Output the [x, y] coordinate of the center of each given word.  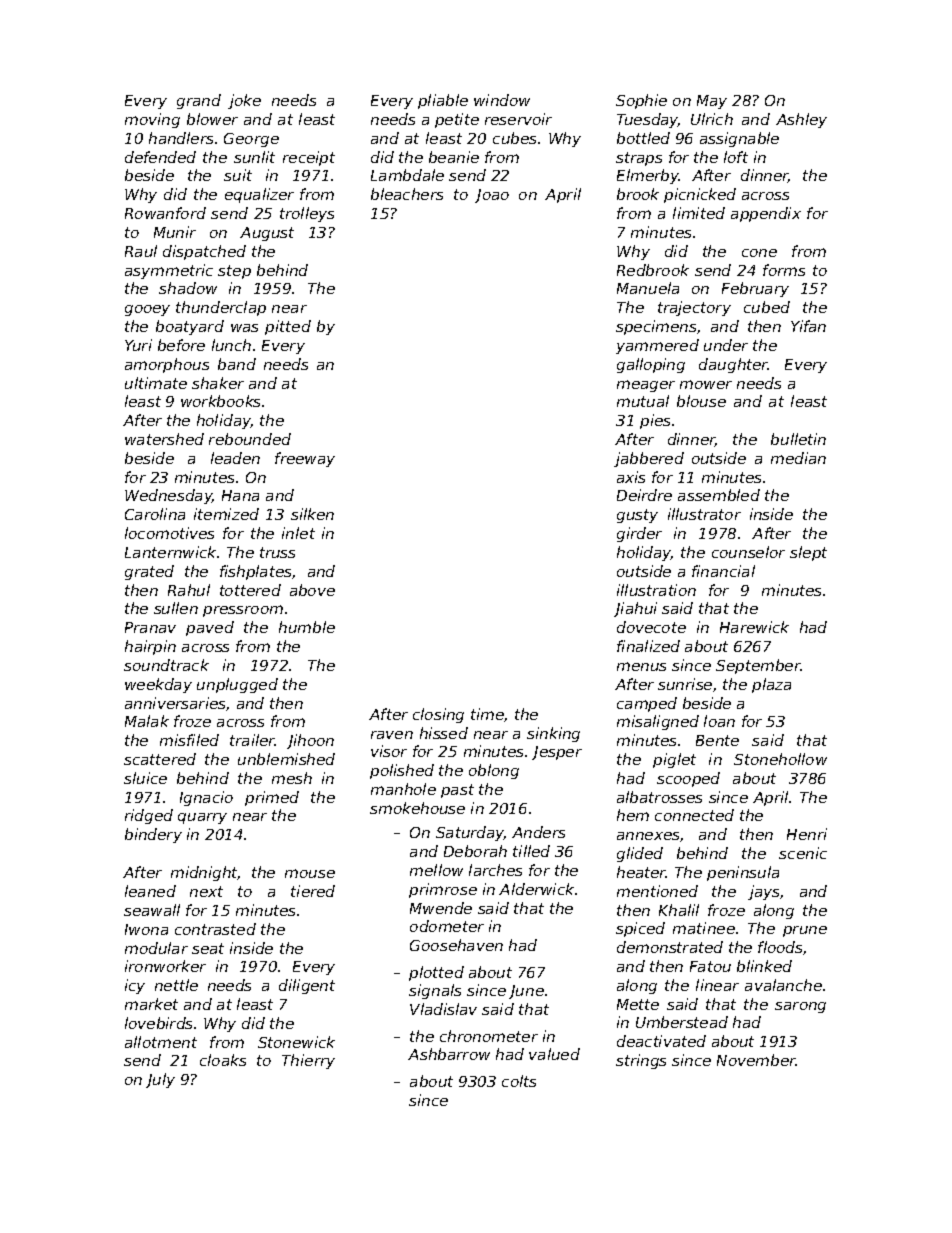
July [160, 1080]
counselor [748, 552]
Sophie [641, 101]
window [502, 100]
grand [199, 101]
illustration [656, 590]
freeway [305, 459]
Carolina [155, 514]
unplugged [237, 685]
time [487, 714]
